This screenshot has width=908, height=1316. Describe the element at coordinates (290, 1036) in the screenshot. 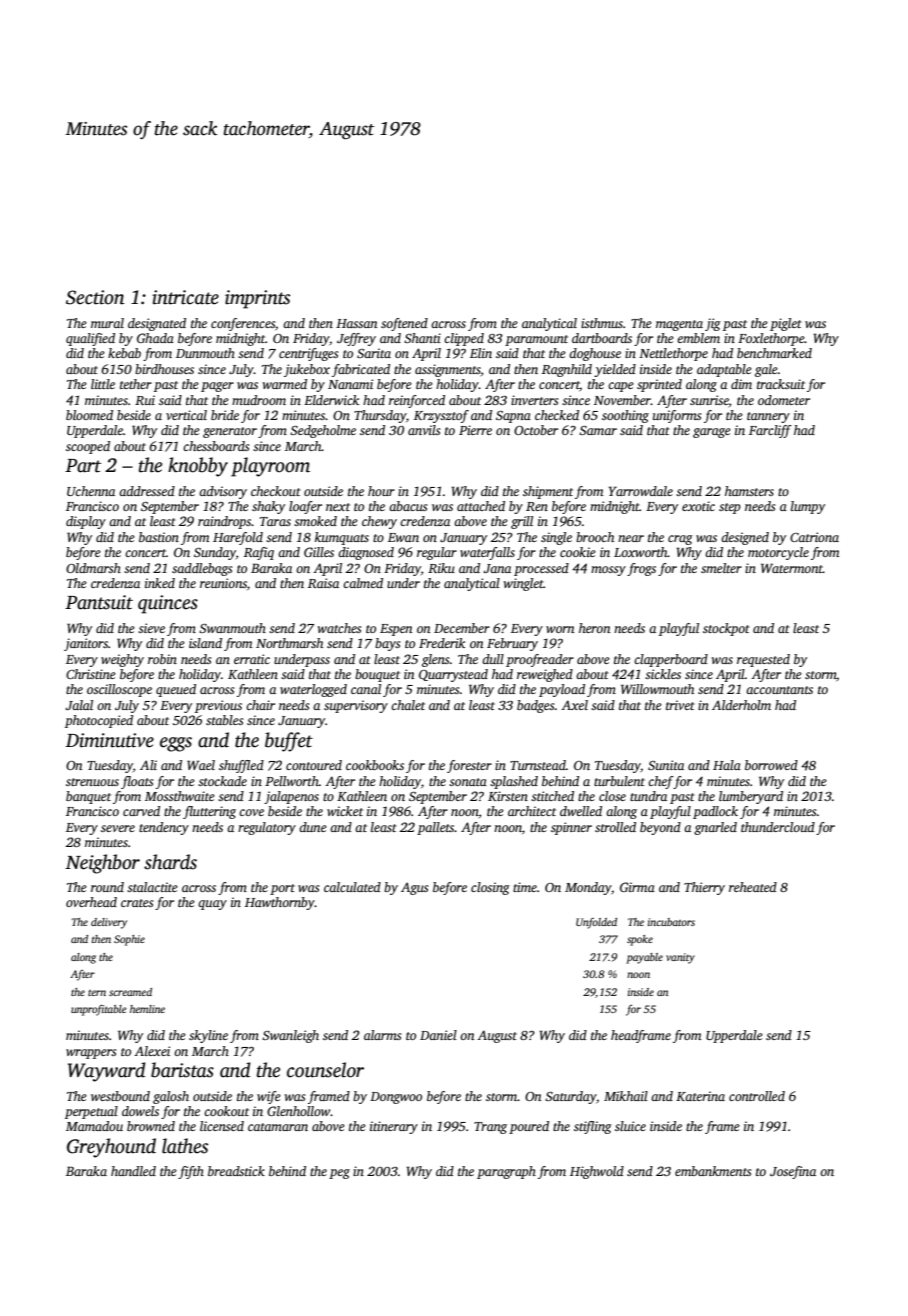

I see `Swanleigh` at that location.
